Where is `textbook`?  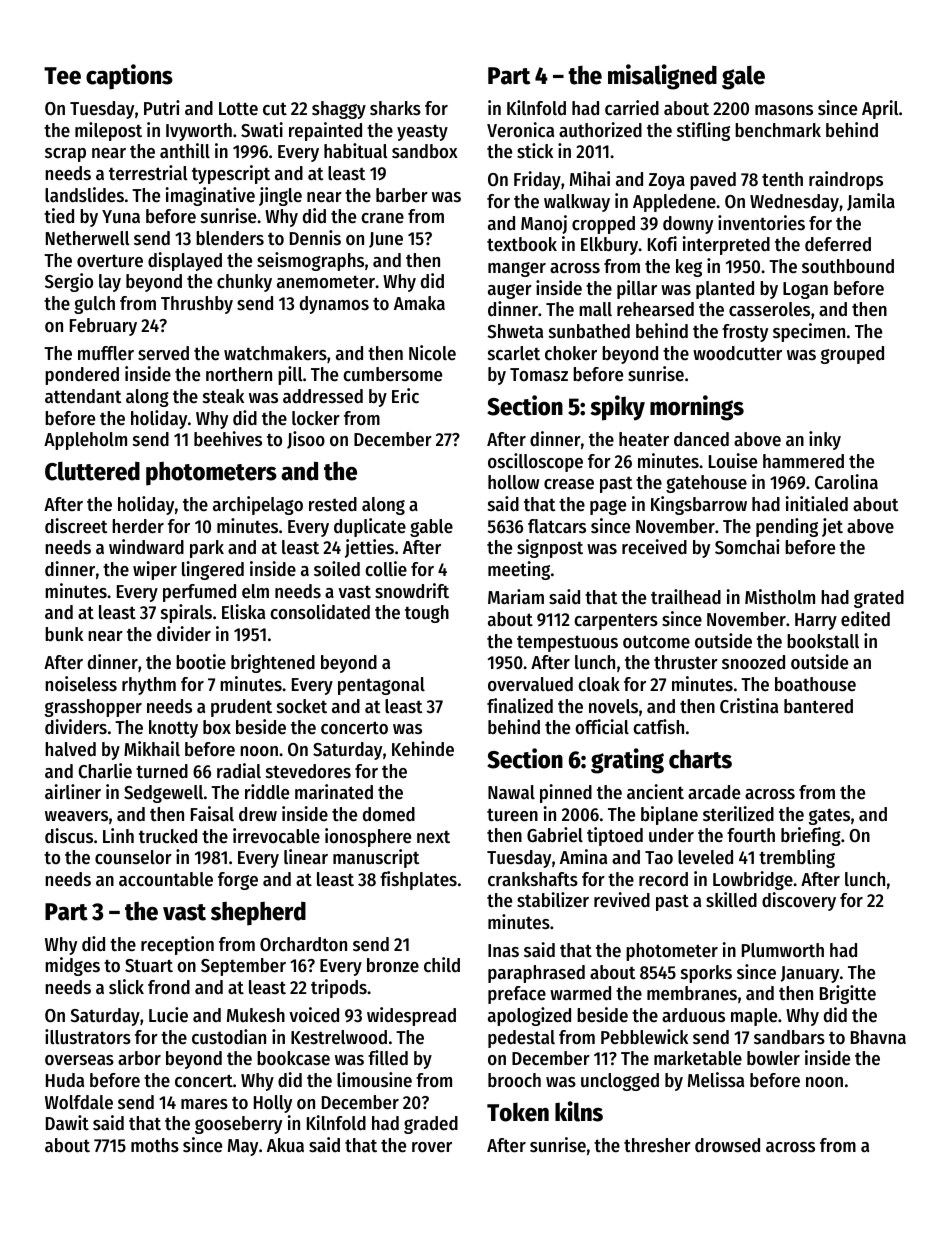
textbook is located at coordinates (522, 244).
